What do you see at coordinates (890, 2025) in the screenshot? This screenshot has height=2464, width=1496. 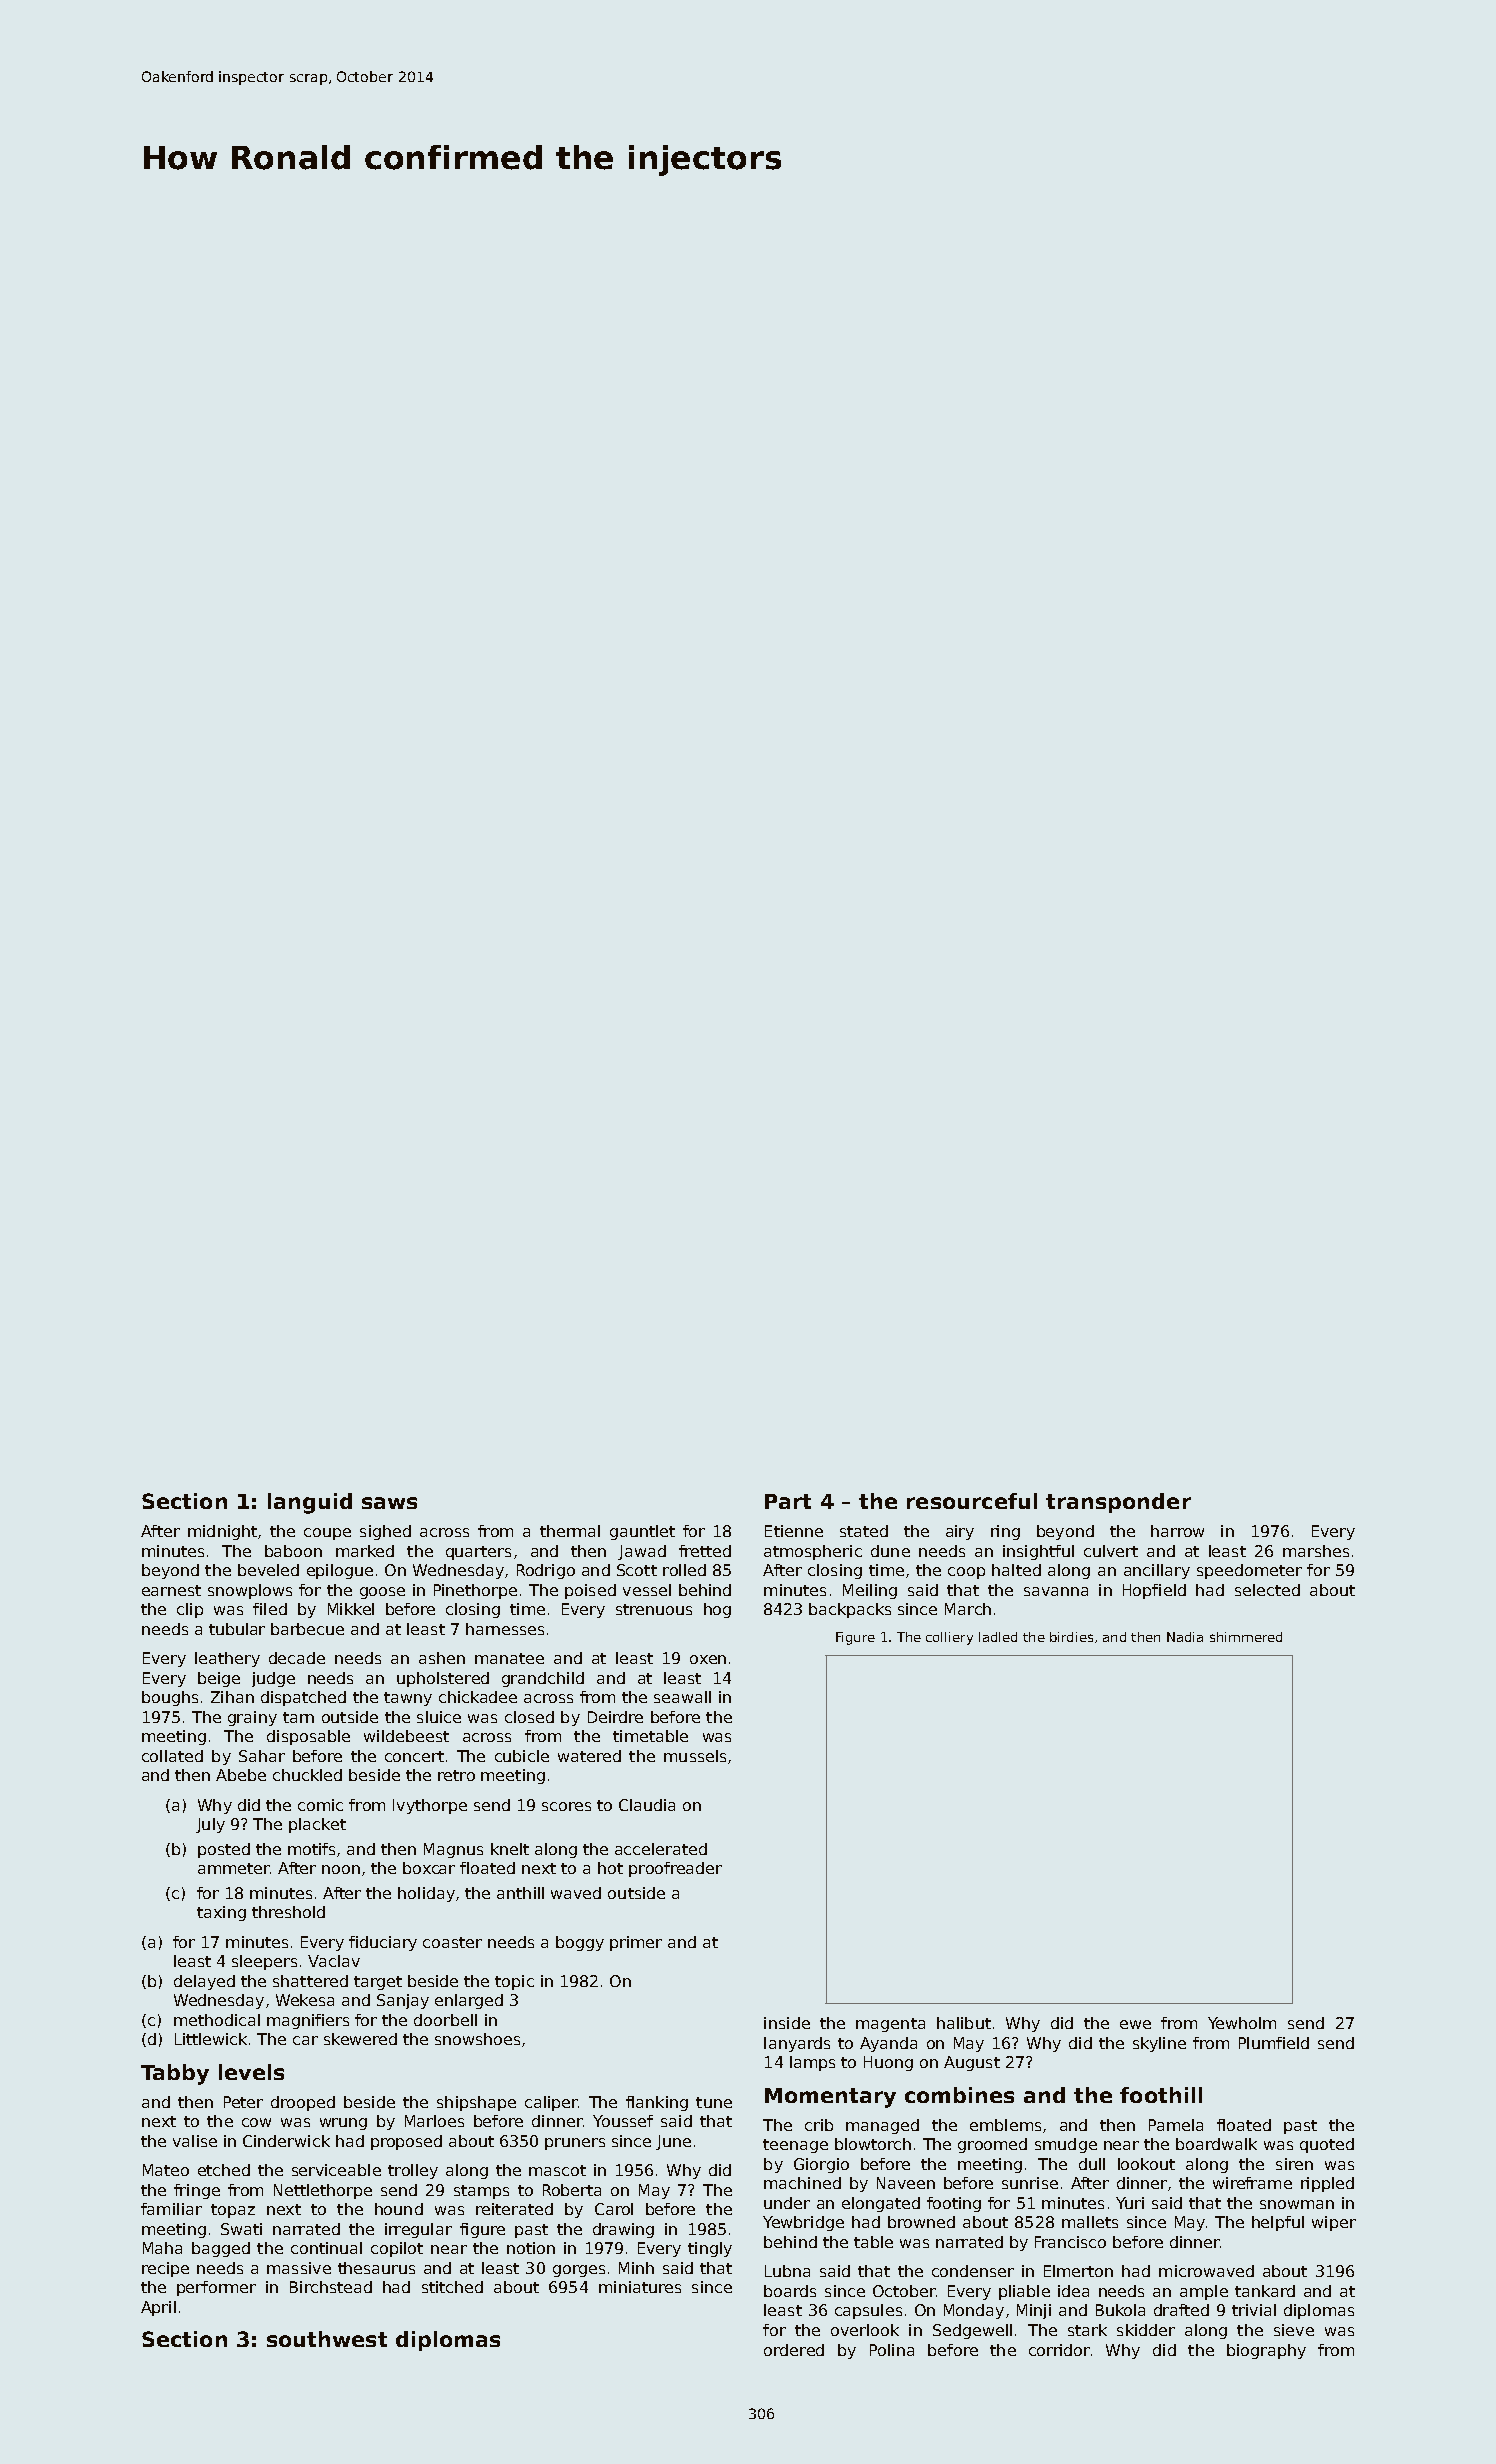 I see `magenta` at bounding box center [890, 2025].
